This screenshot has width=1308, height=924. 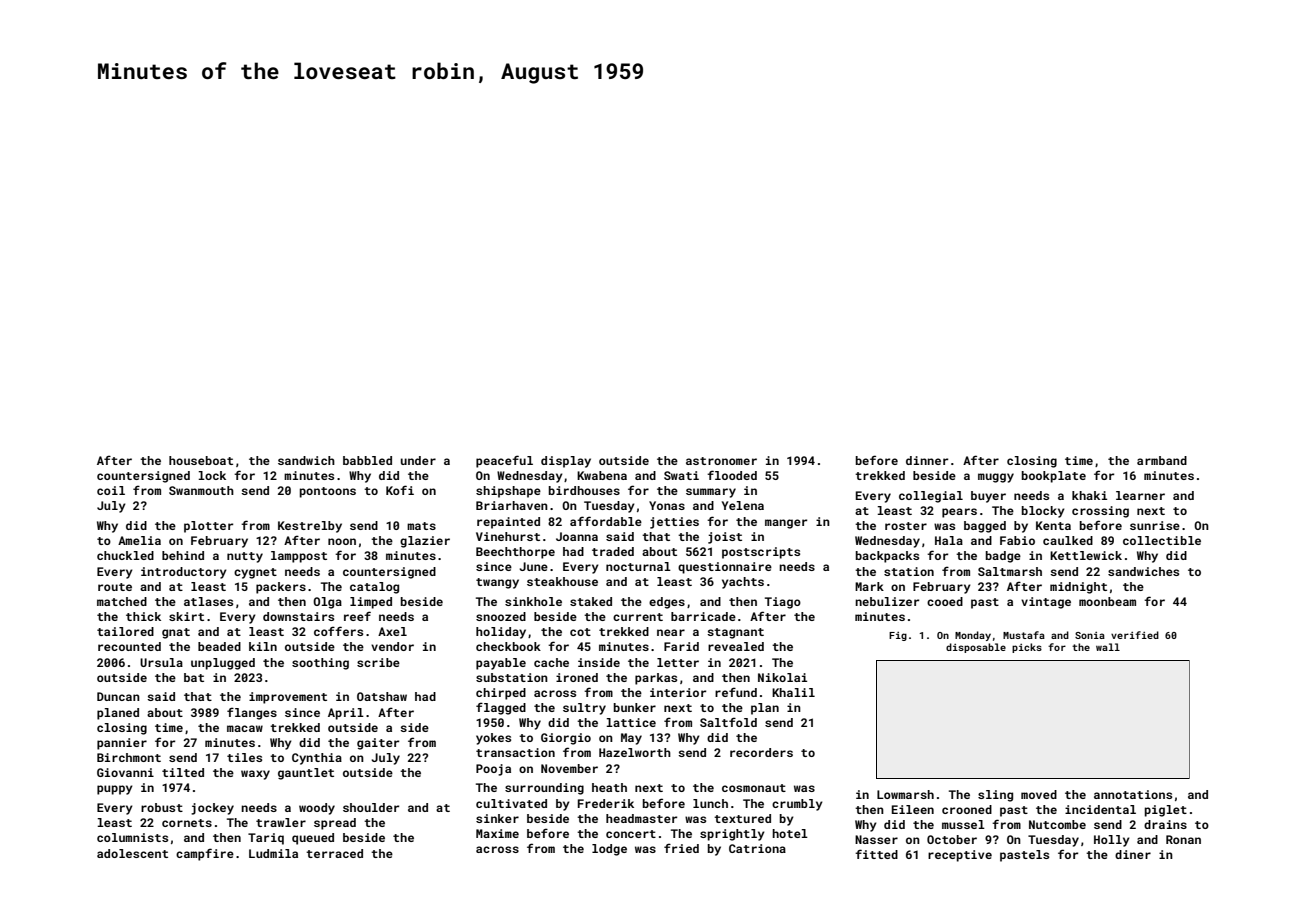 I want to click on Kenta, so click(x=1053, y=525).
